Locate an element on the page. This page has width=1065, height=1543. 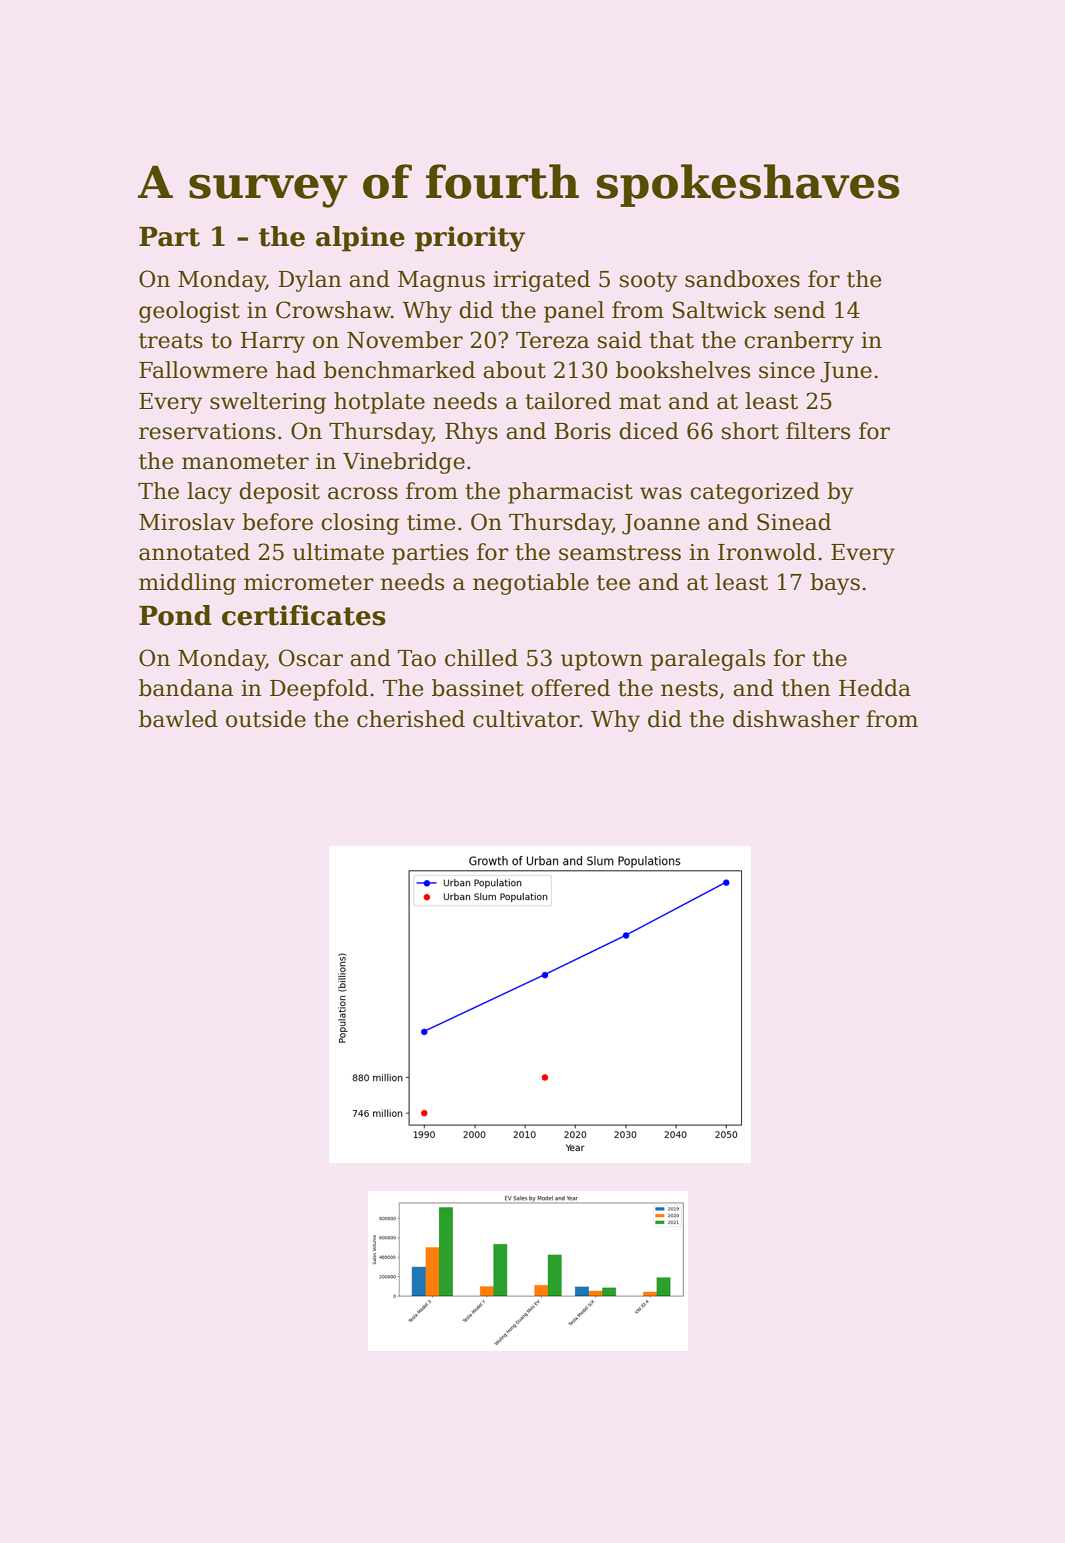
outside is located at coordinates (266, 719).
